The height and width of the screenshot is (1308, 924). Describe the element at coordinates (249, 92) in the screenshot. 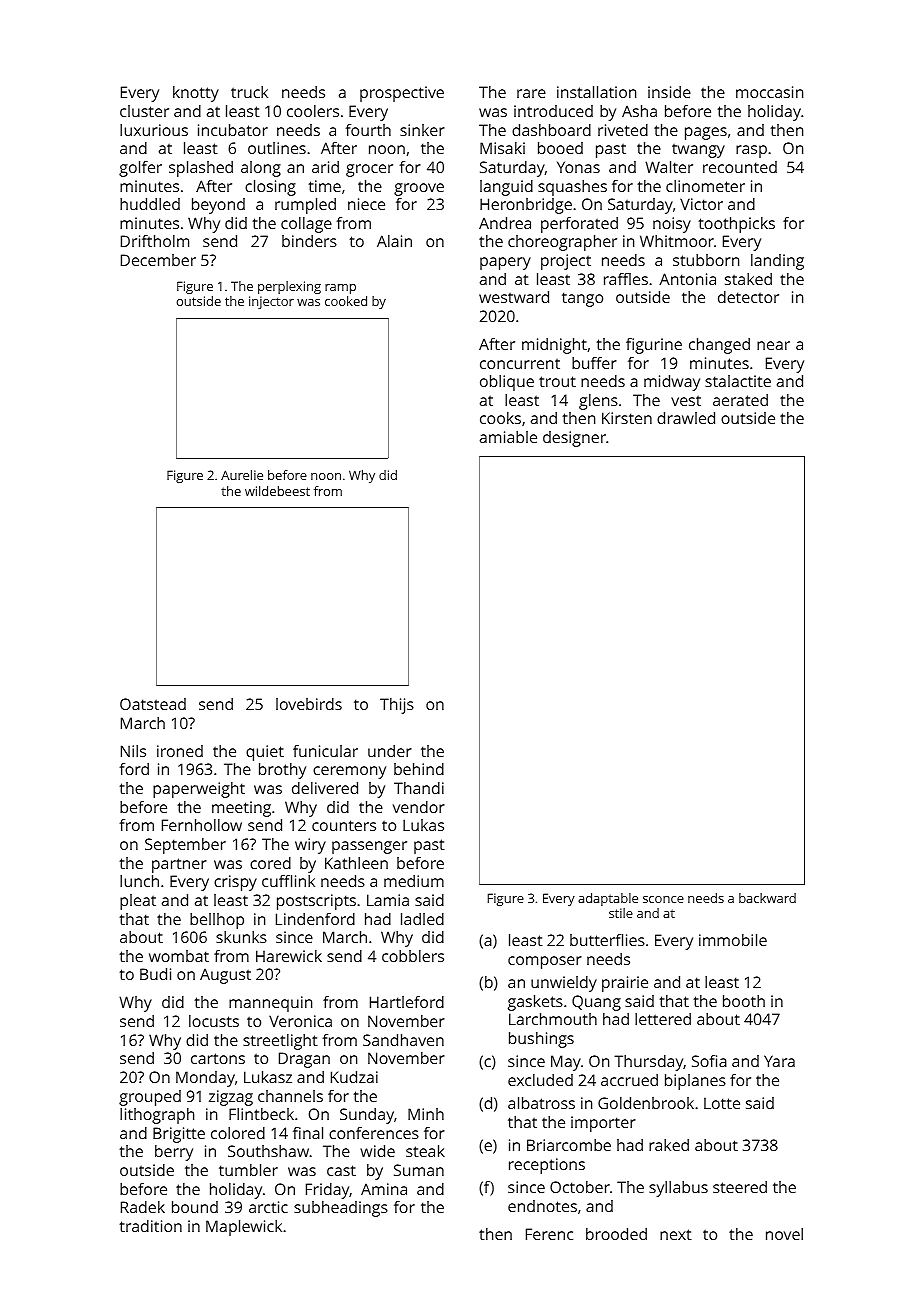

I see `truck` at that location.
